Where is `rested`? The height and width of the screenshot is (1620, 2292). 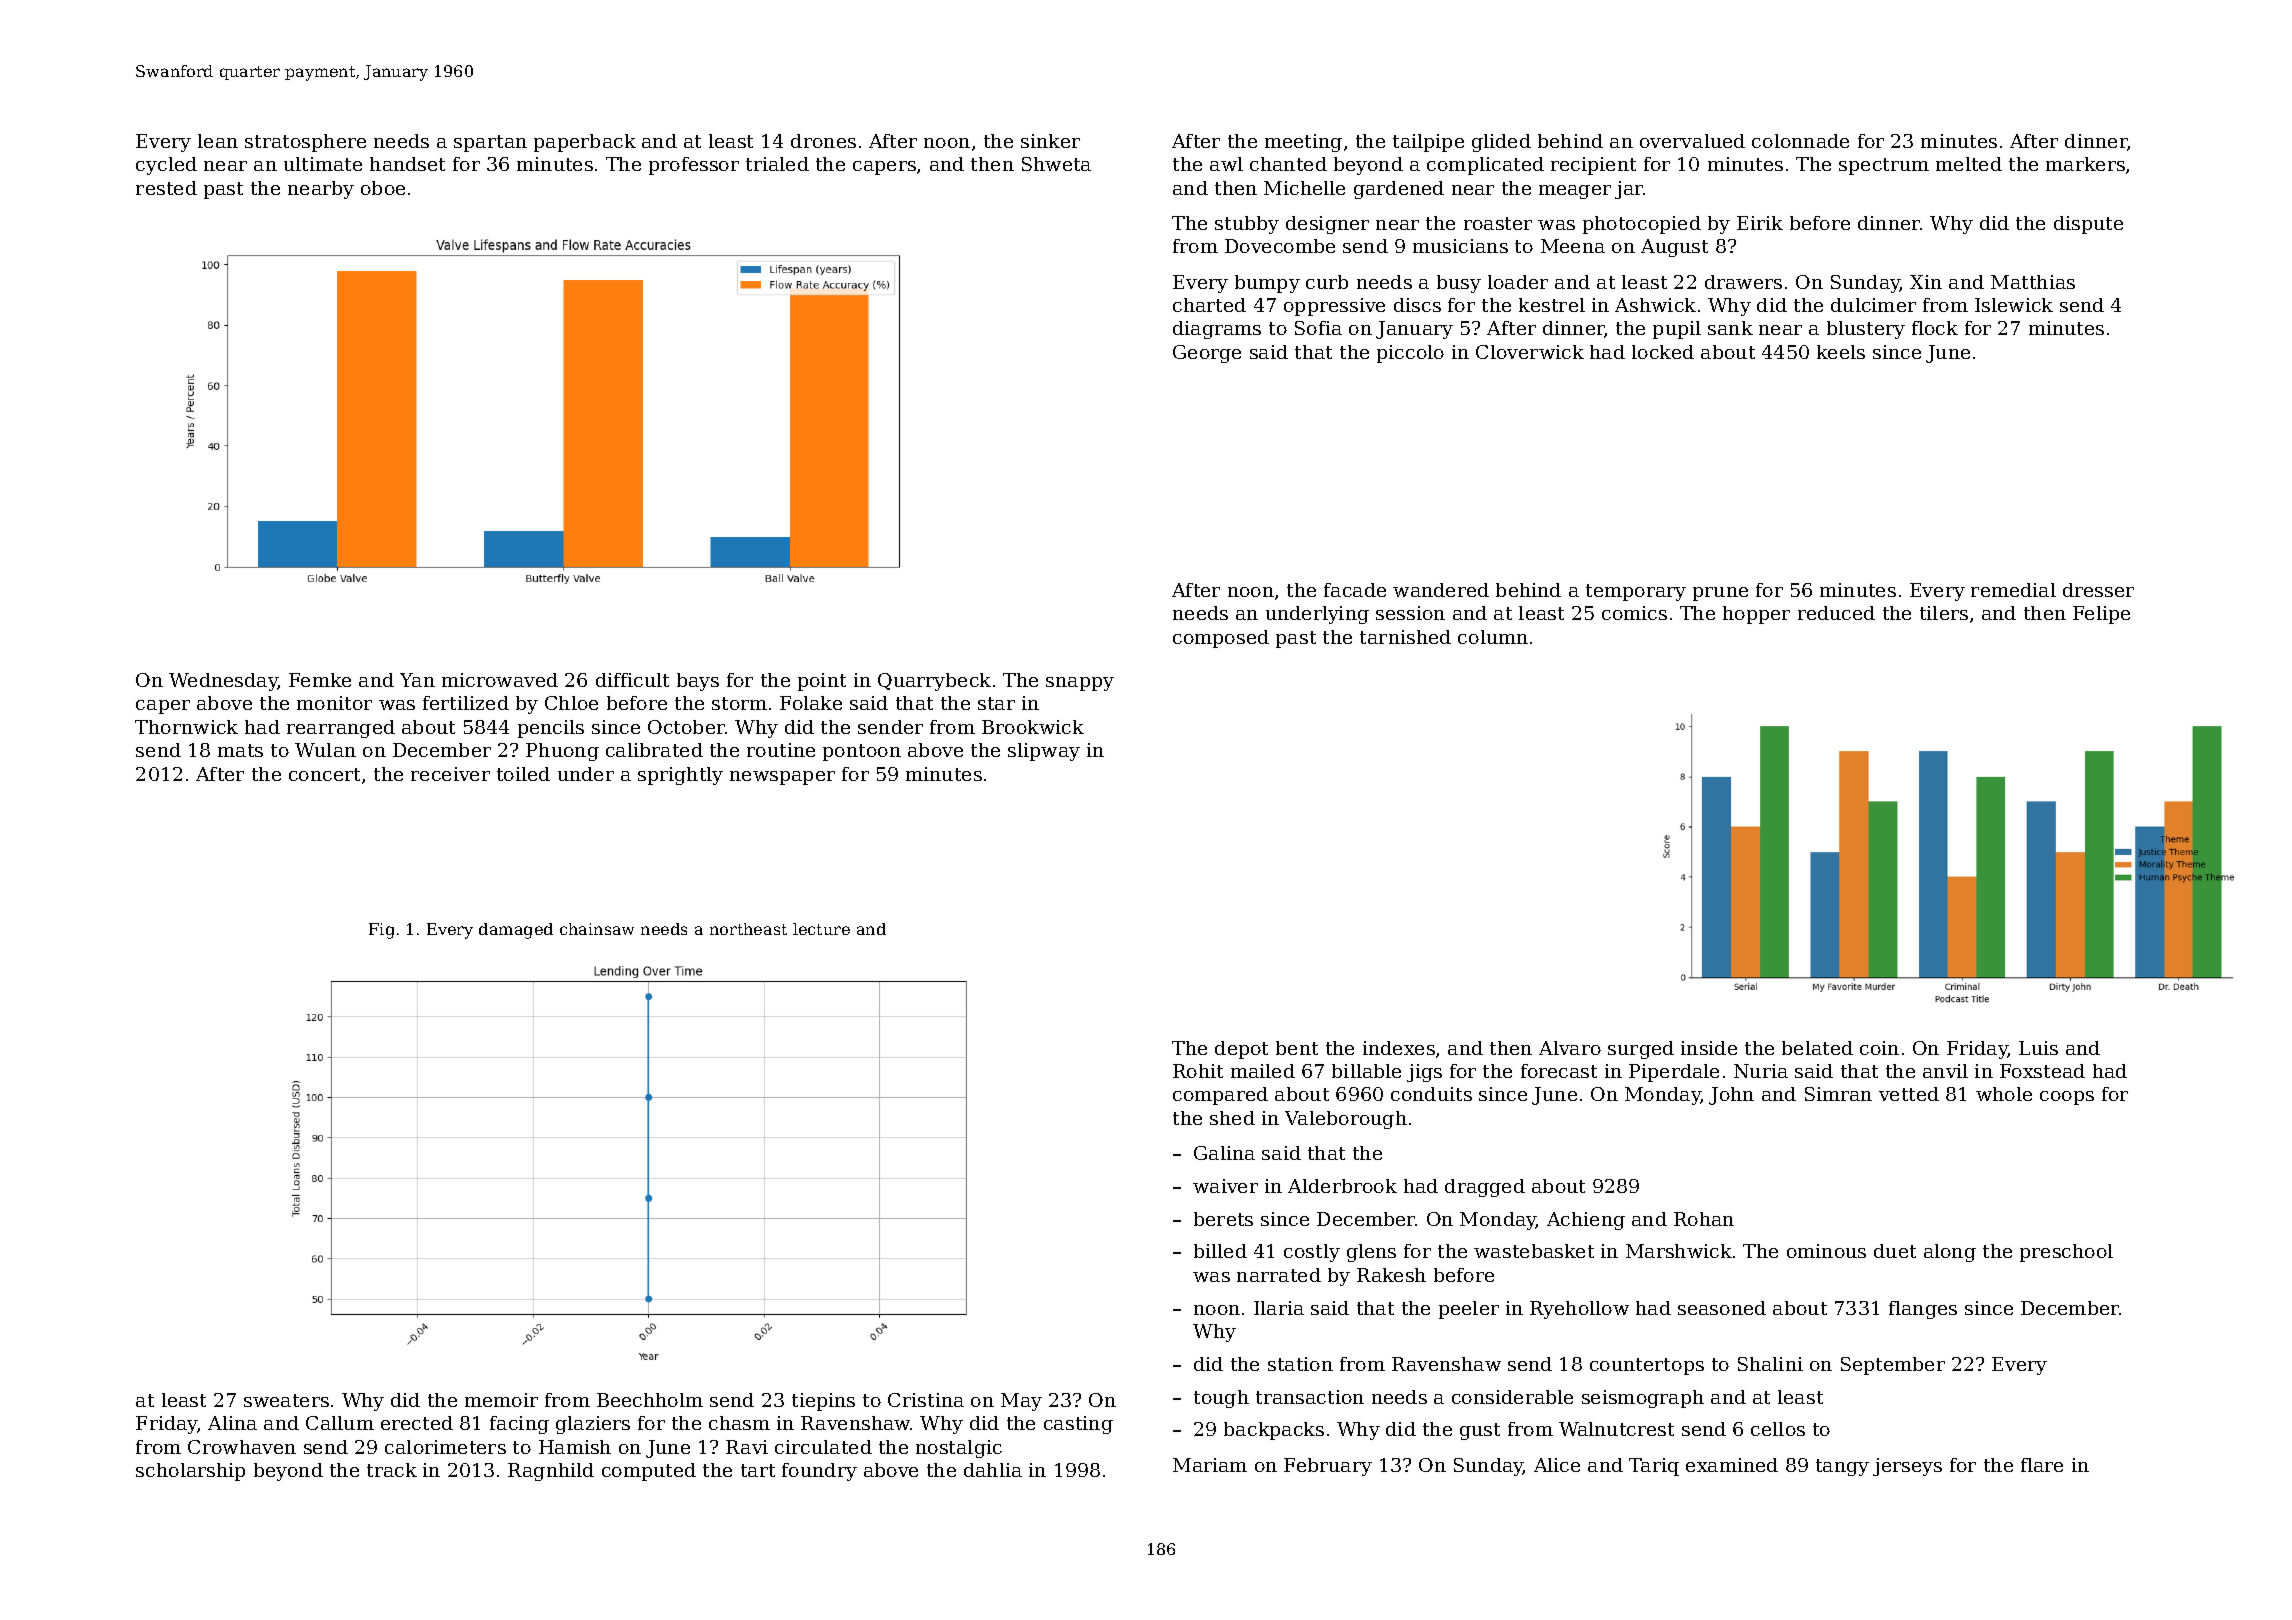
rested is located at coordinates (166, 188).
